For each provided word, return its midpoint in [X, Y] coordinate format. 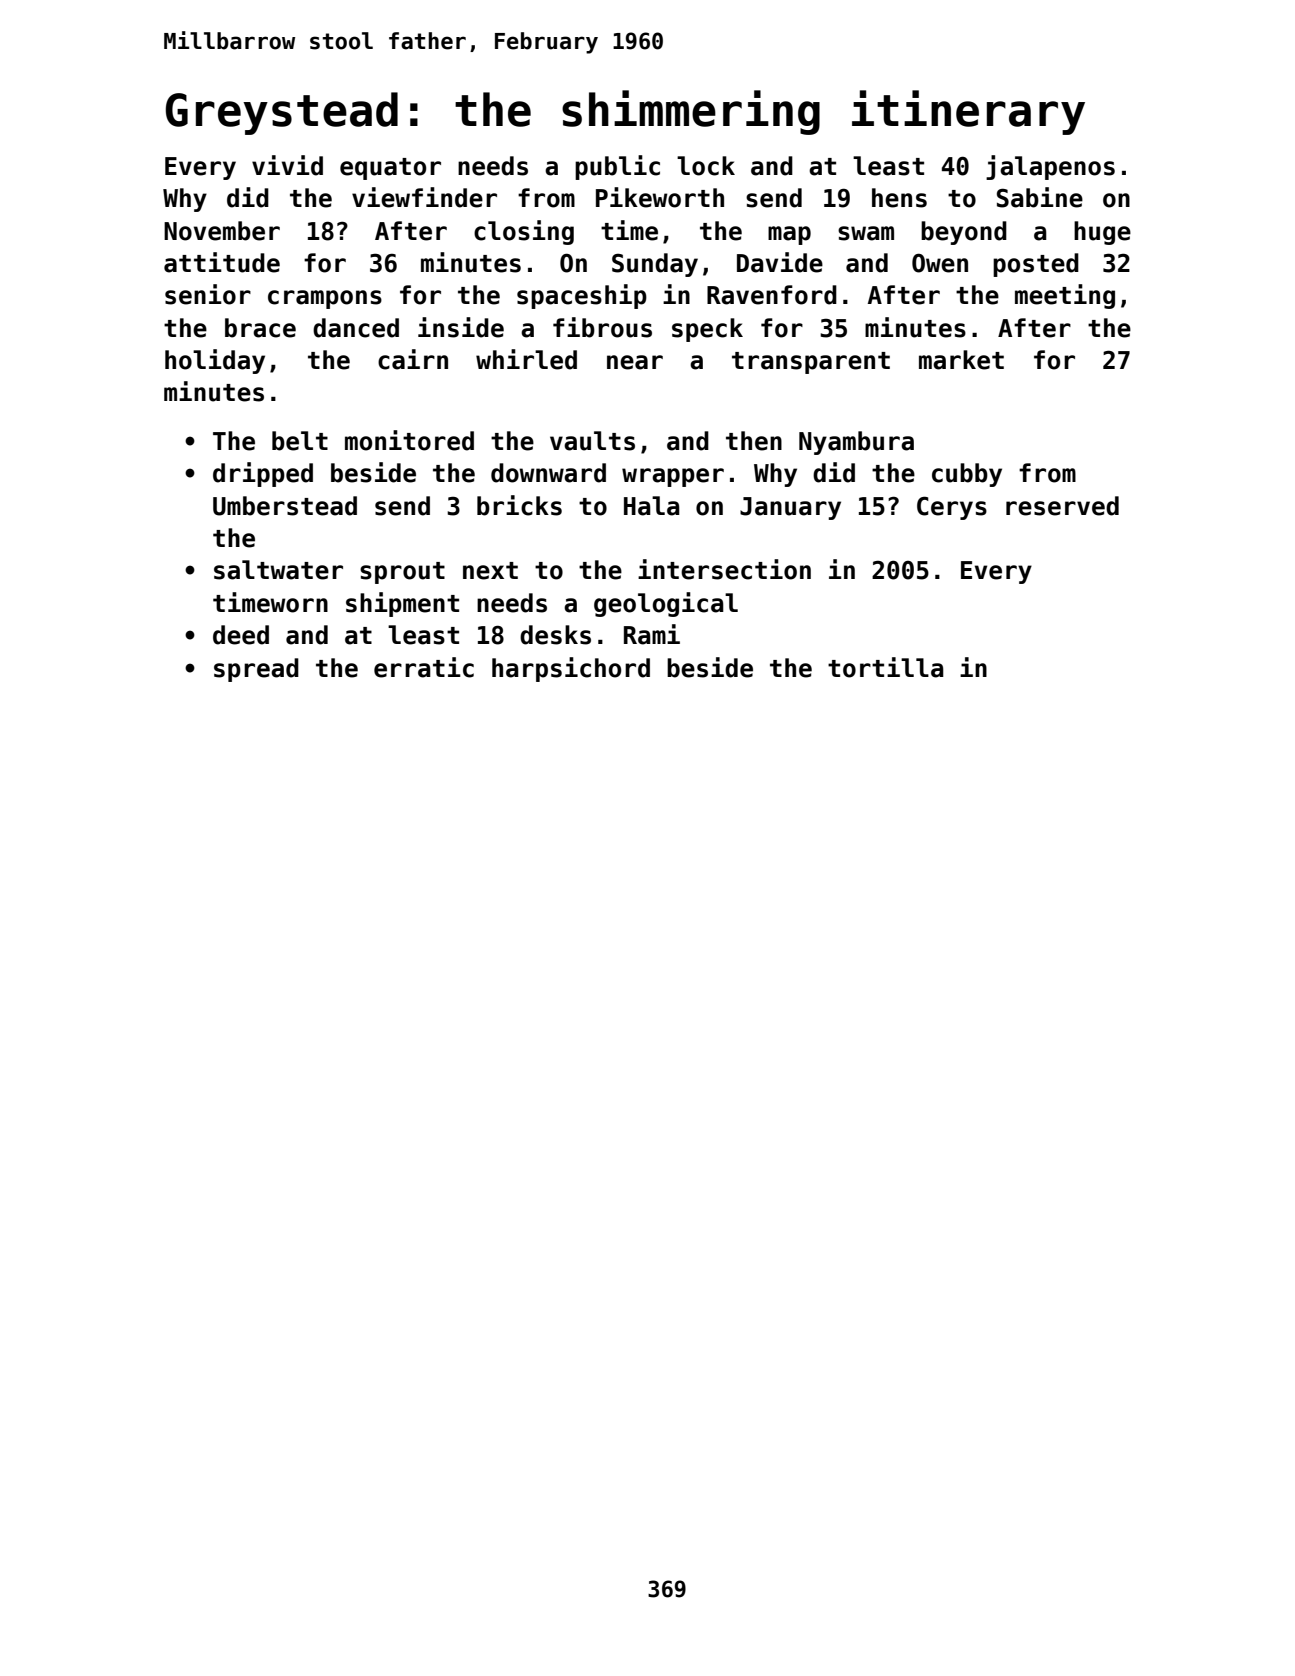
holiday [215, 361]
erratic [424, 667]
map [789, 235]
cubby [967, 475]
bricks [519, 505]
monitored [409, 440]
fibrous [602, 327]
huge [1102, 233]
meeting [1065, 296]
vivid [287, 165]
